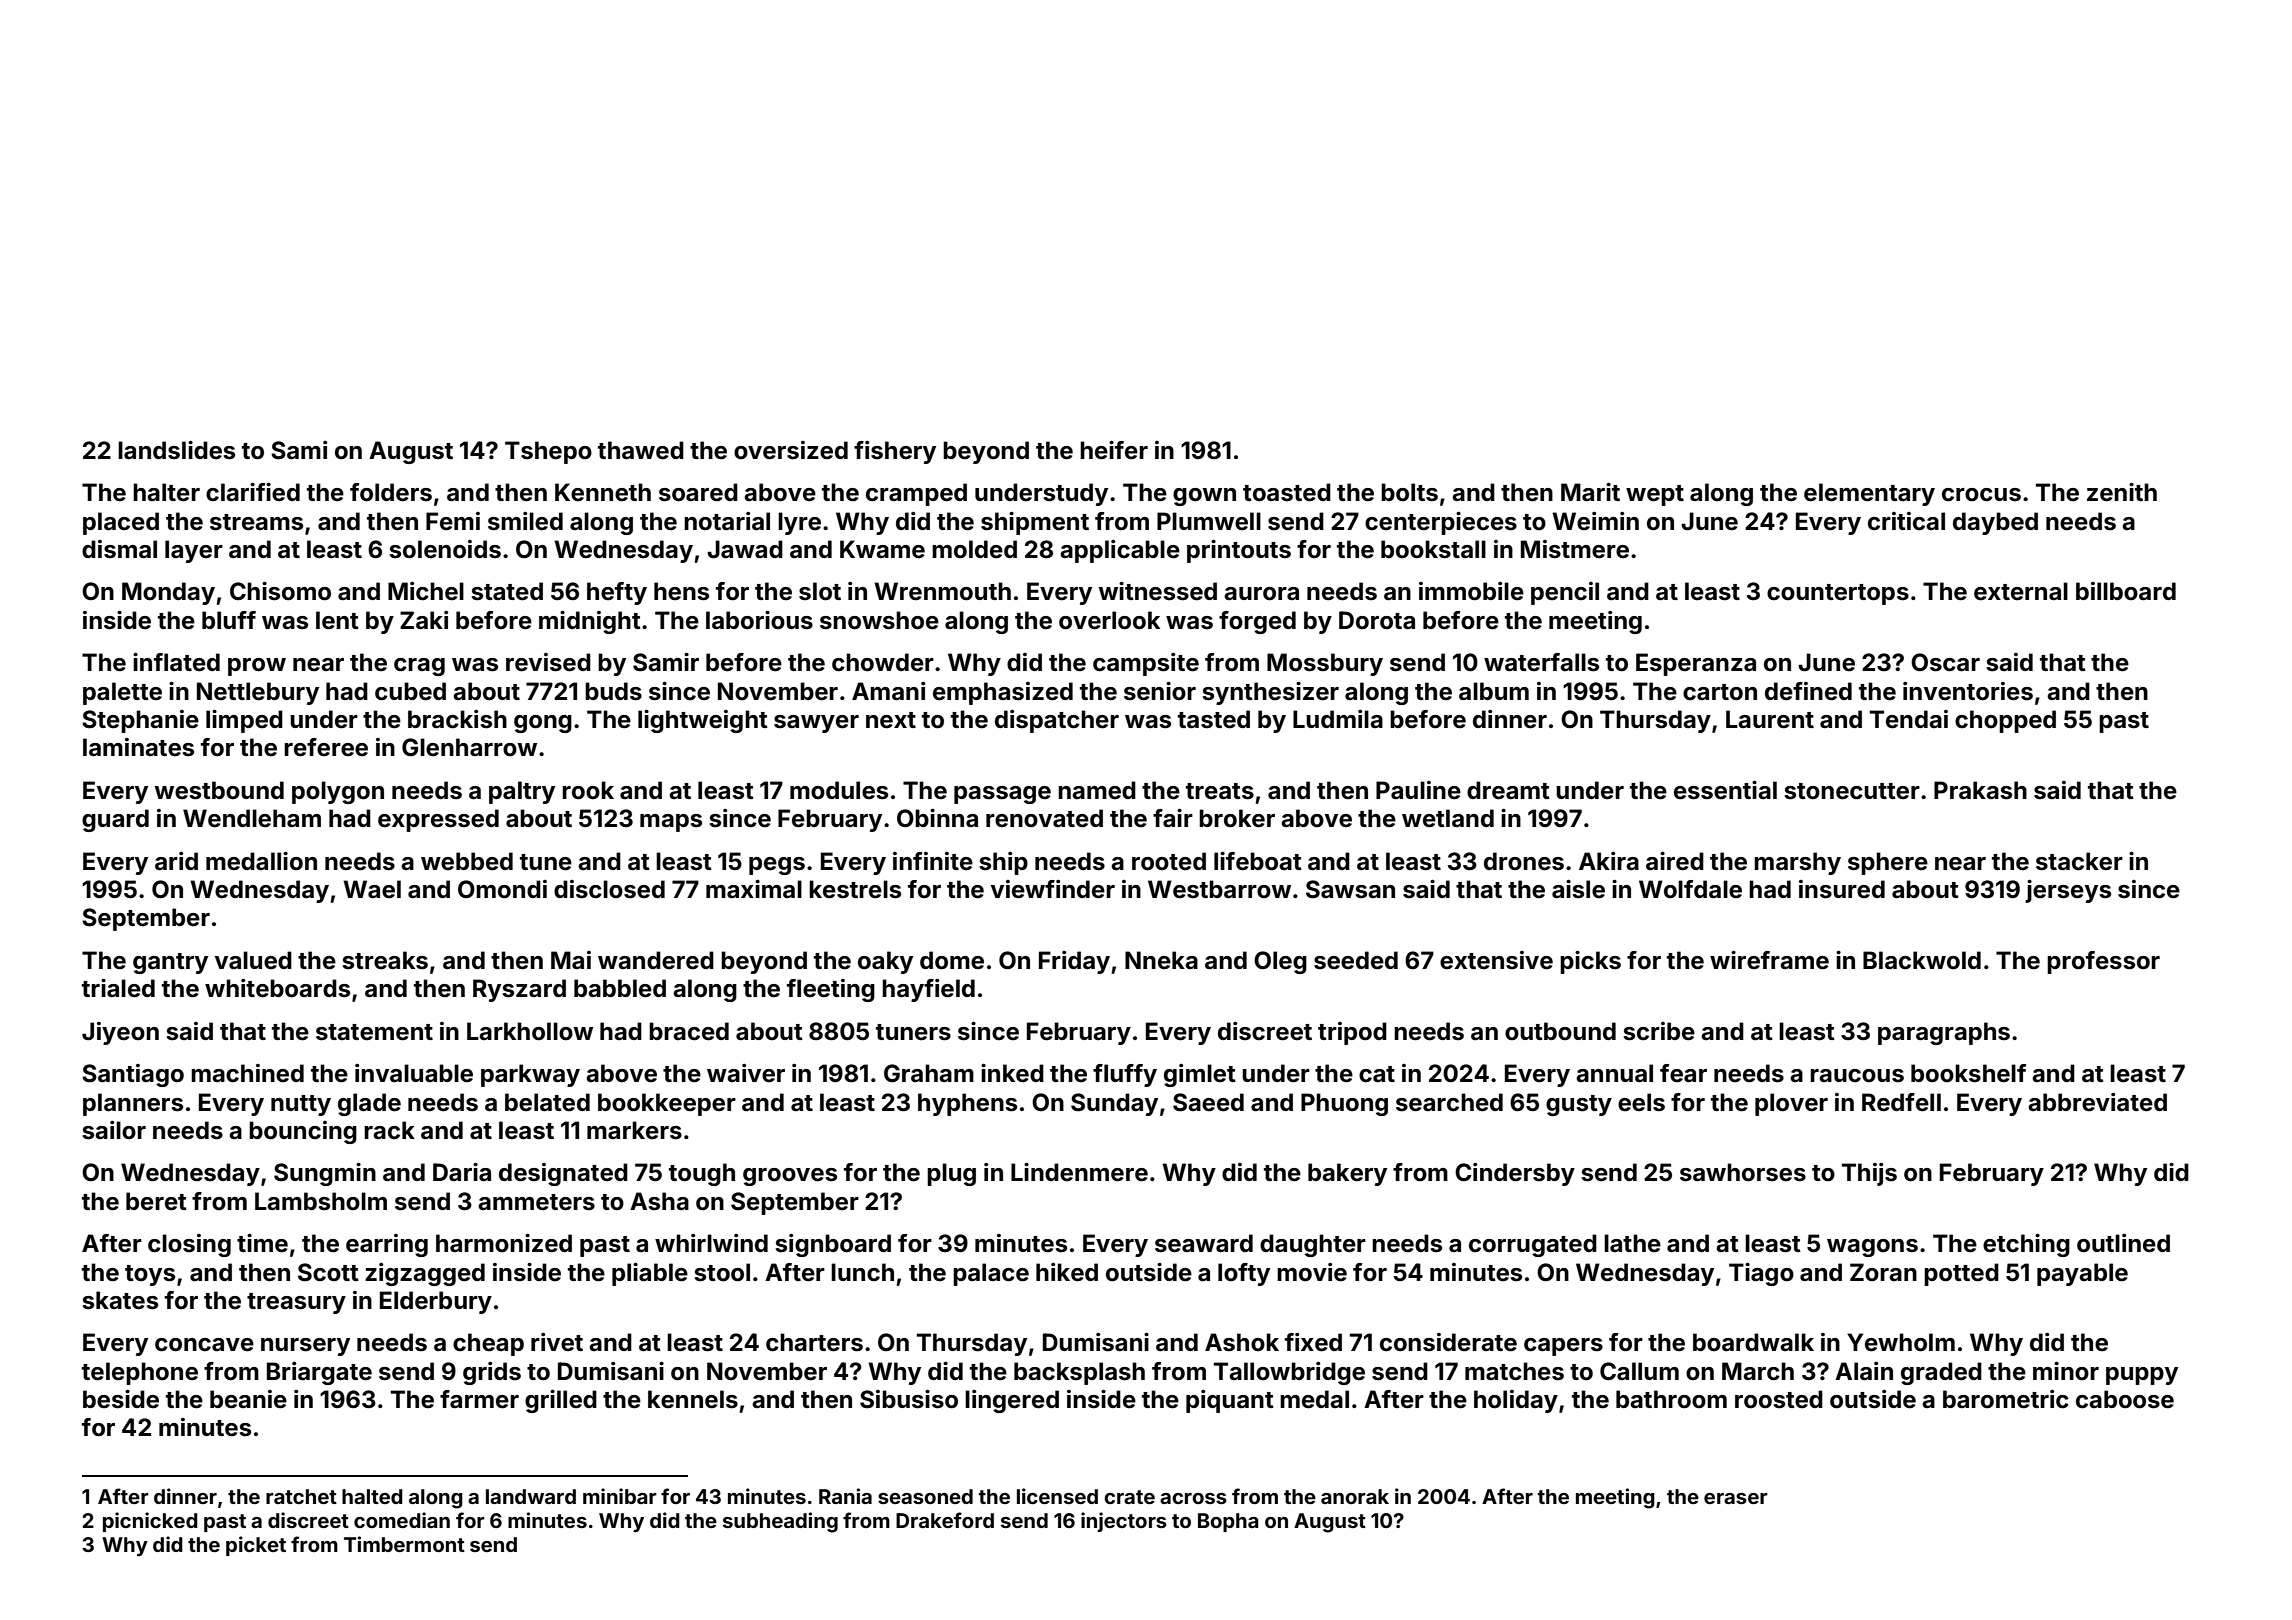 Image resolution: width=2292 pixels, height=1620 pixels. Describe the element at coordinates (1906, 521) in the document. I see `critical` at that location.
